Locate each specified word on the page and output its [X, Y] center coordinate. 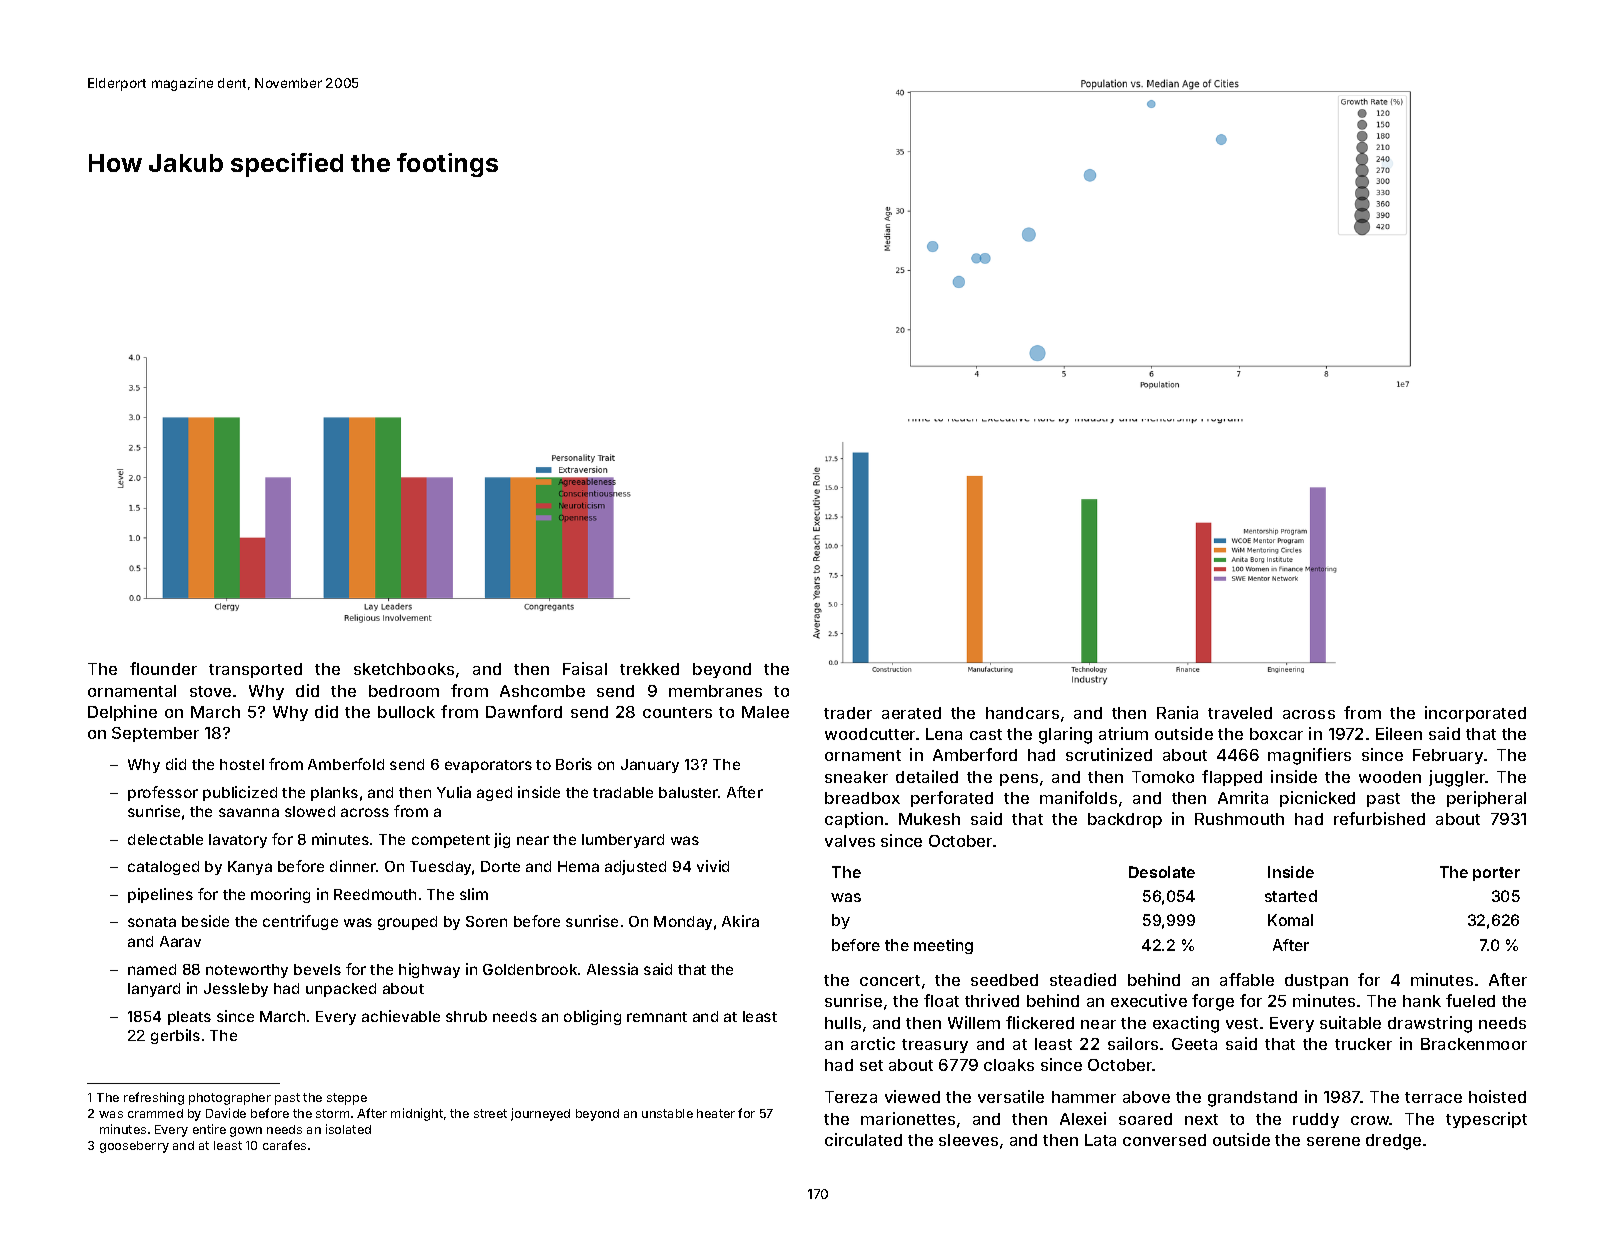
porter [1496, 874]
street [490, 1113]
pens [1019, 780]
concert [890, 980]
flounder [163, 668]
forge [1213, 1002]
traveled [1240, 713]
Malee [765, 712]
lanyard [154, 990]
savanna [249, 812]
